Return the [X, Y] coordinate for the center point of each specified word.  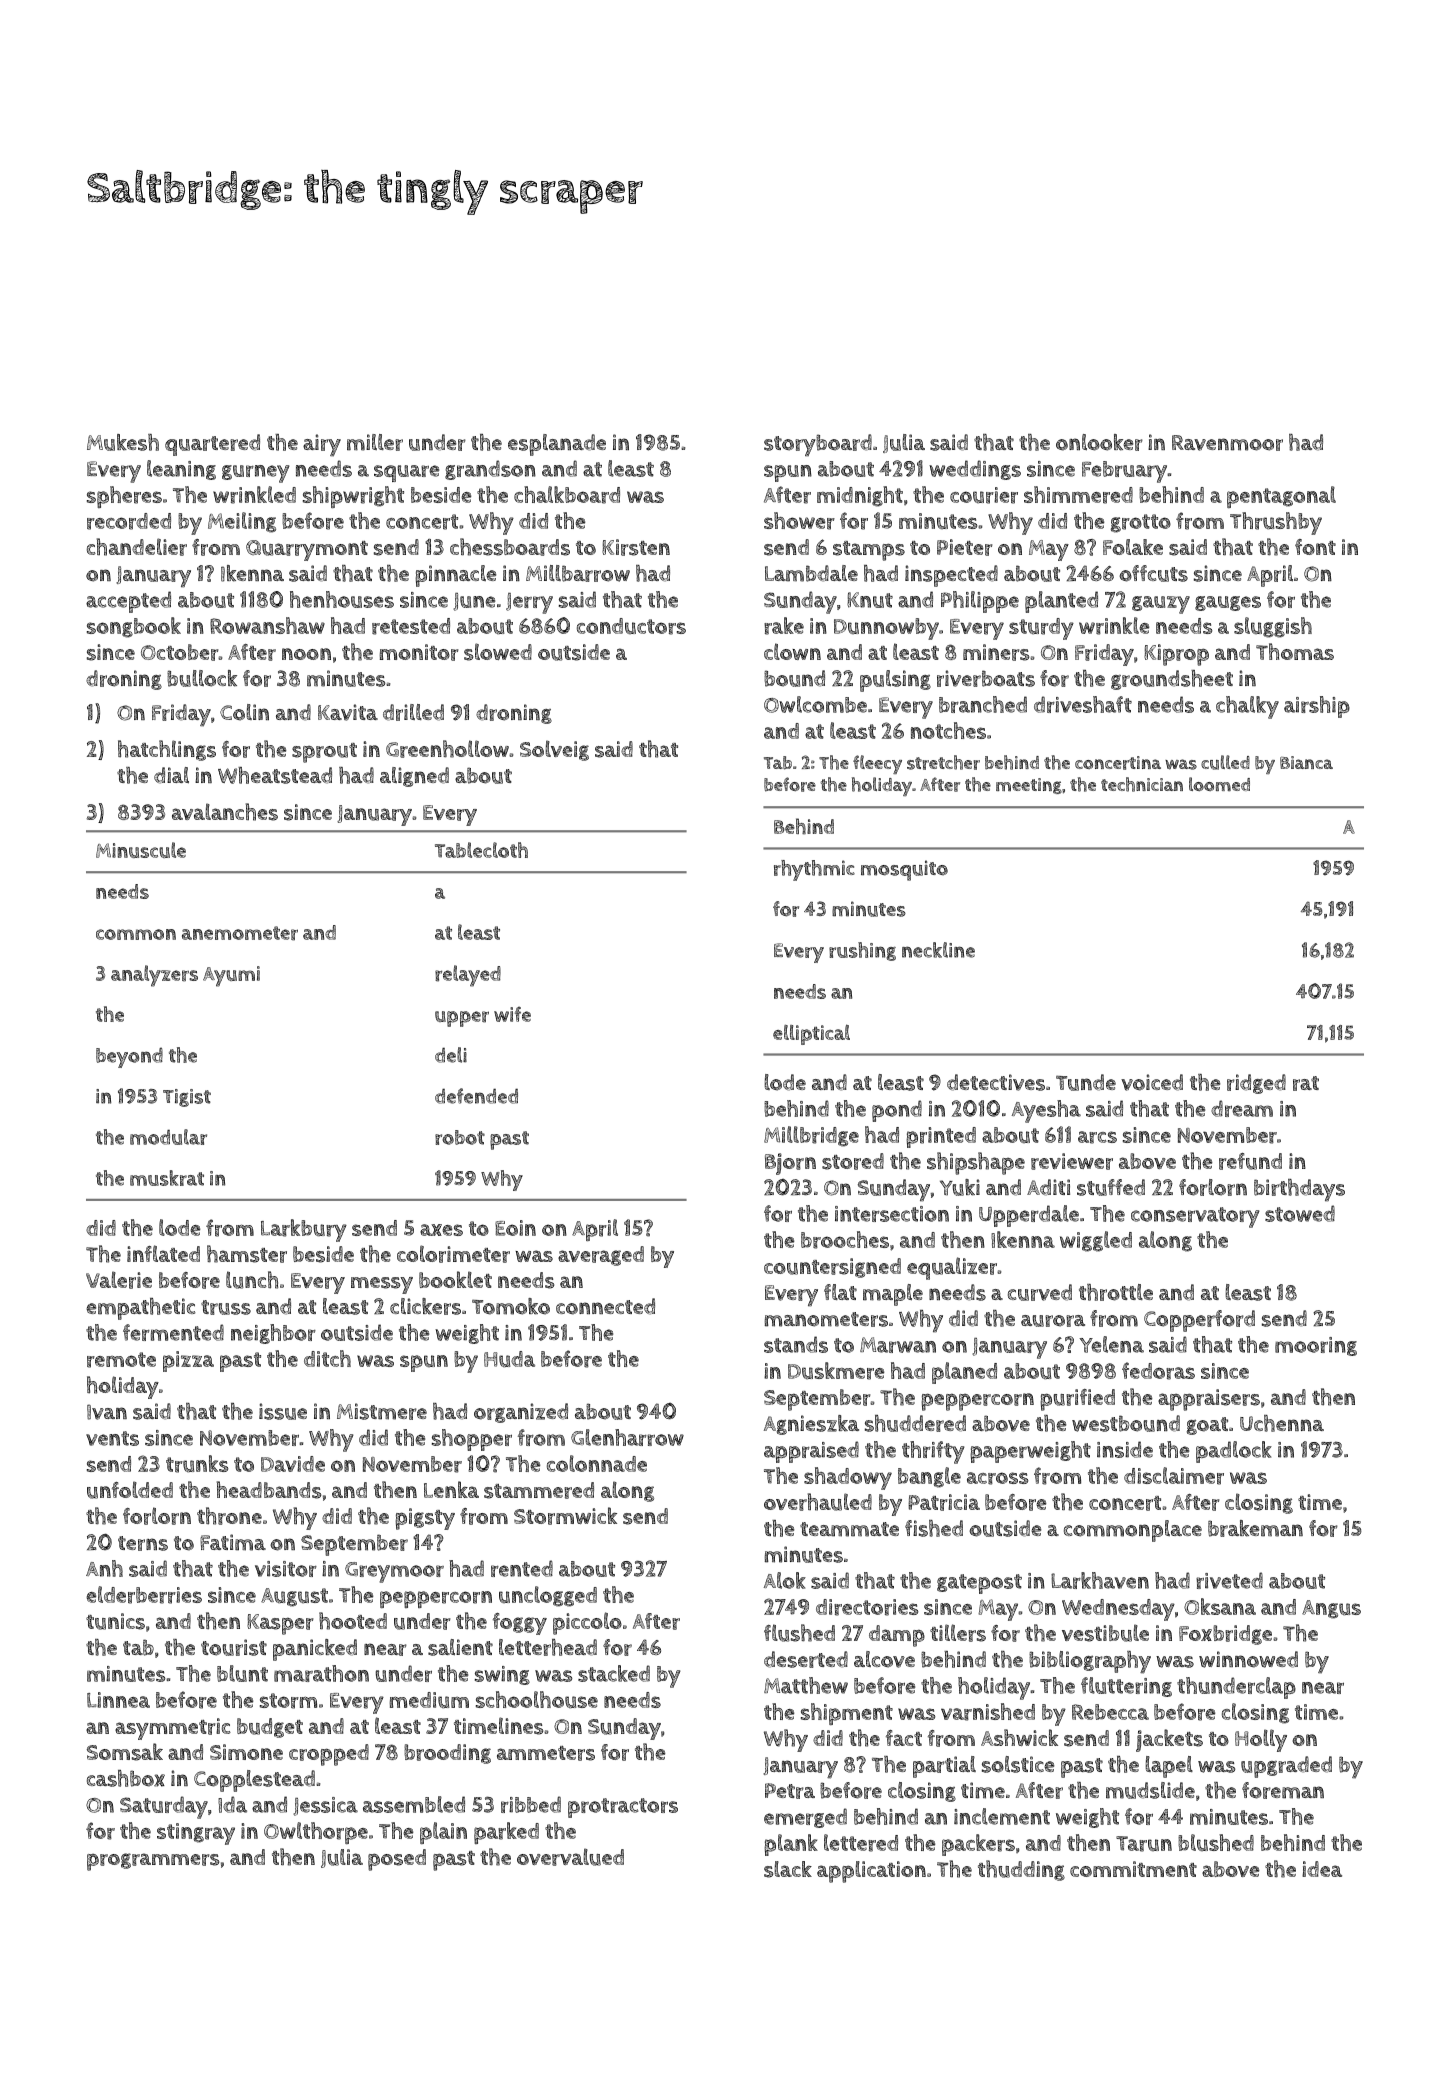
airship [1317, 707]
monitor [419, 652]
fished [934, 1528]
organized [521, 1413]
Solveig [554, 750]
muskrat [167, 1178]
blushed [1216, 1842]
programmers [153, 1862]
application [871, 1872]
